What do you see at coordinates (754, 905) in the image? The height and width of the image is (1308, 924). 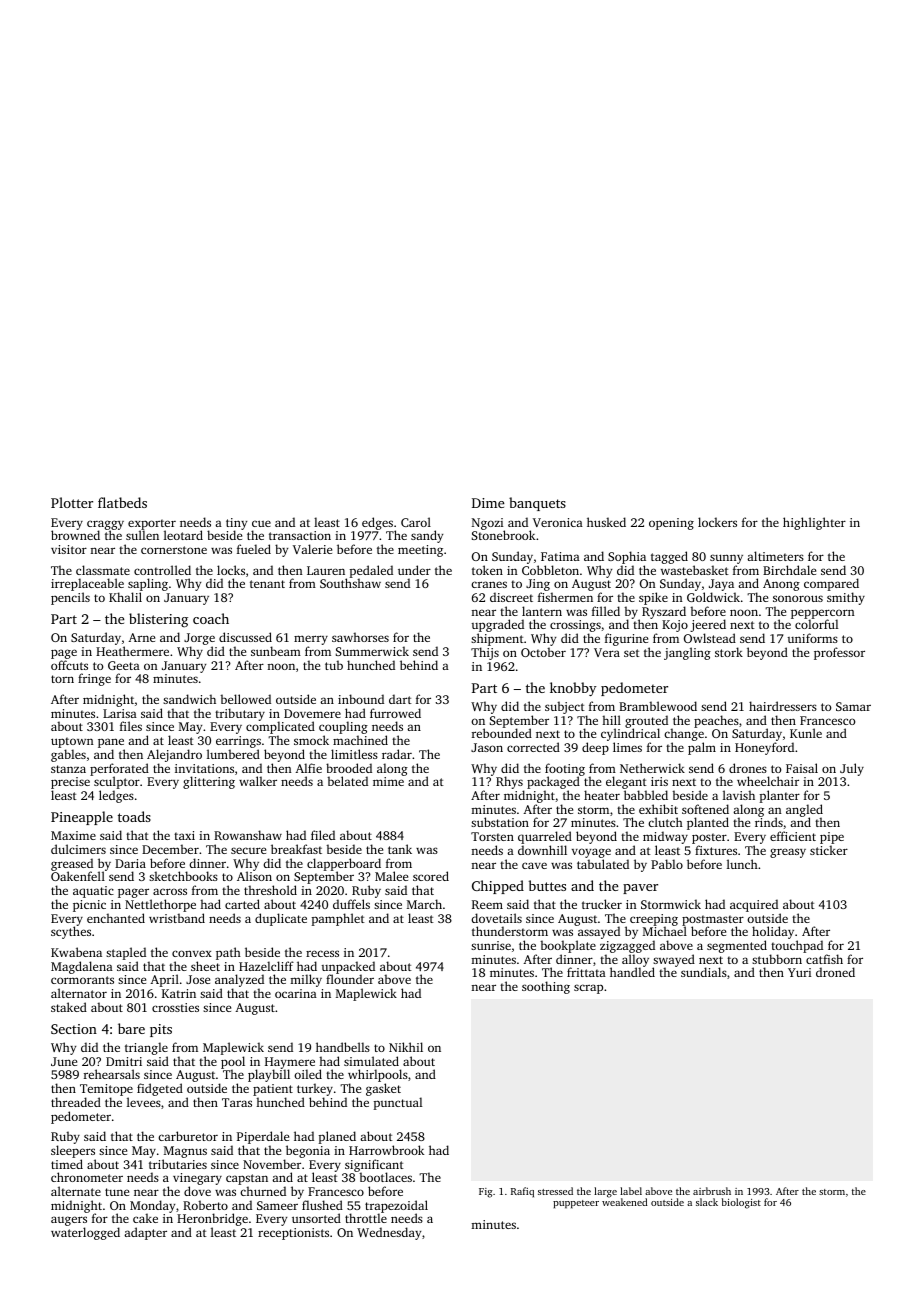 I see `acquired` at bounding box center [754, 905].
